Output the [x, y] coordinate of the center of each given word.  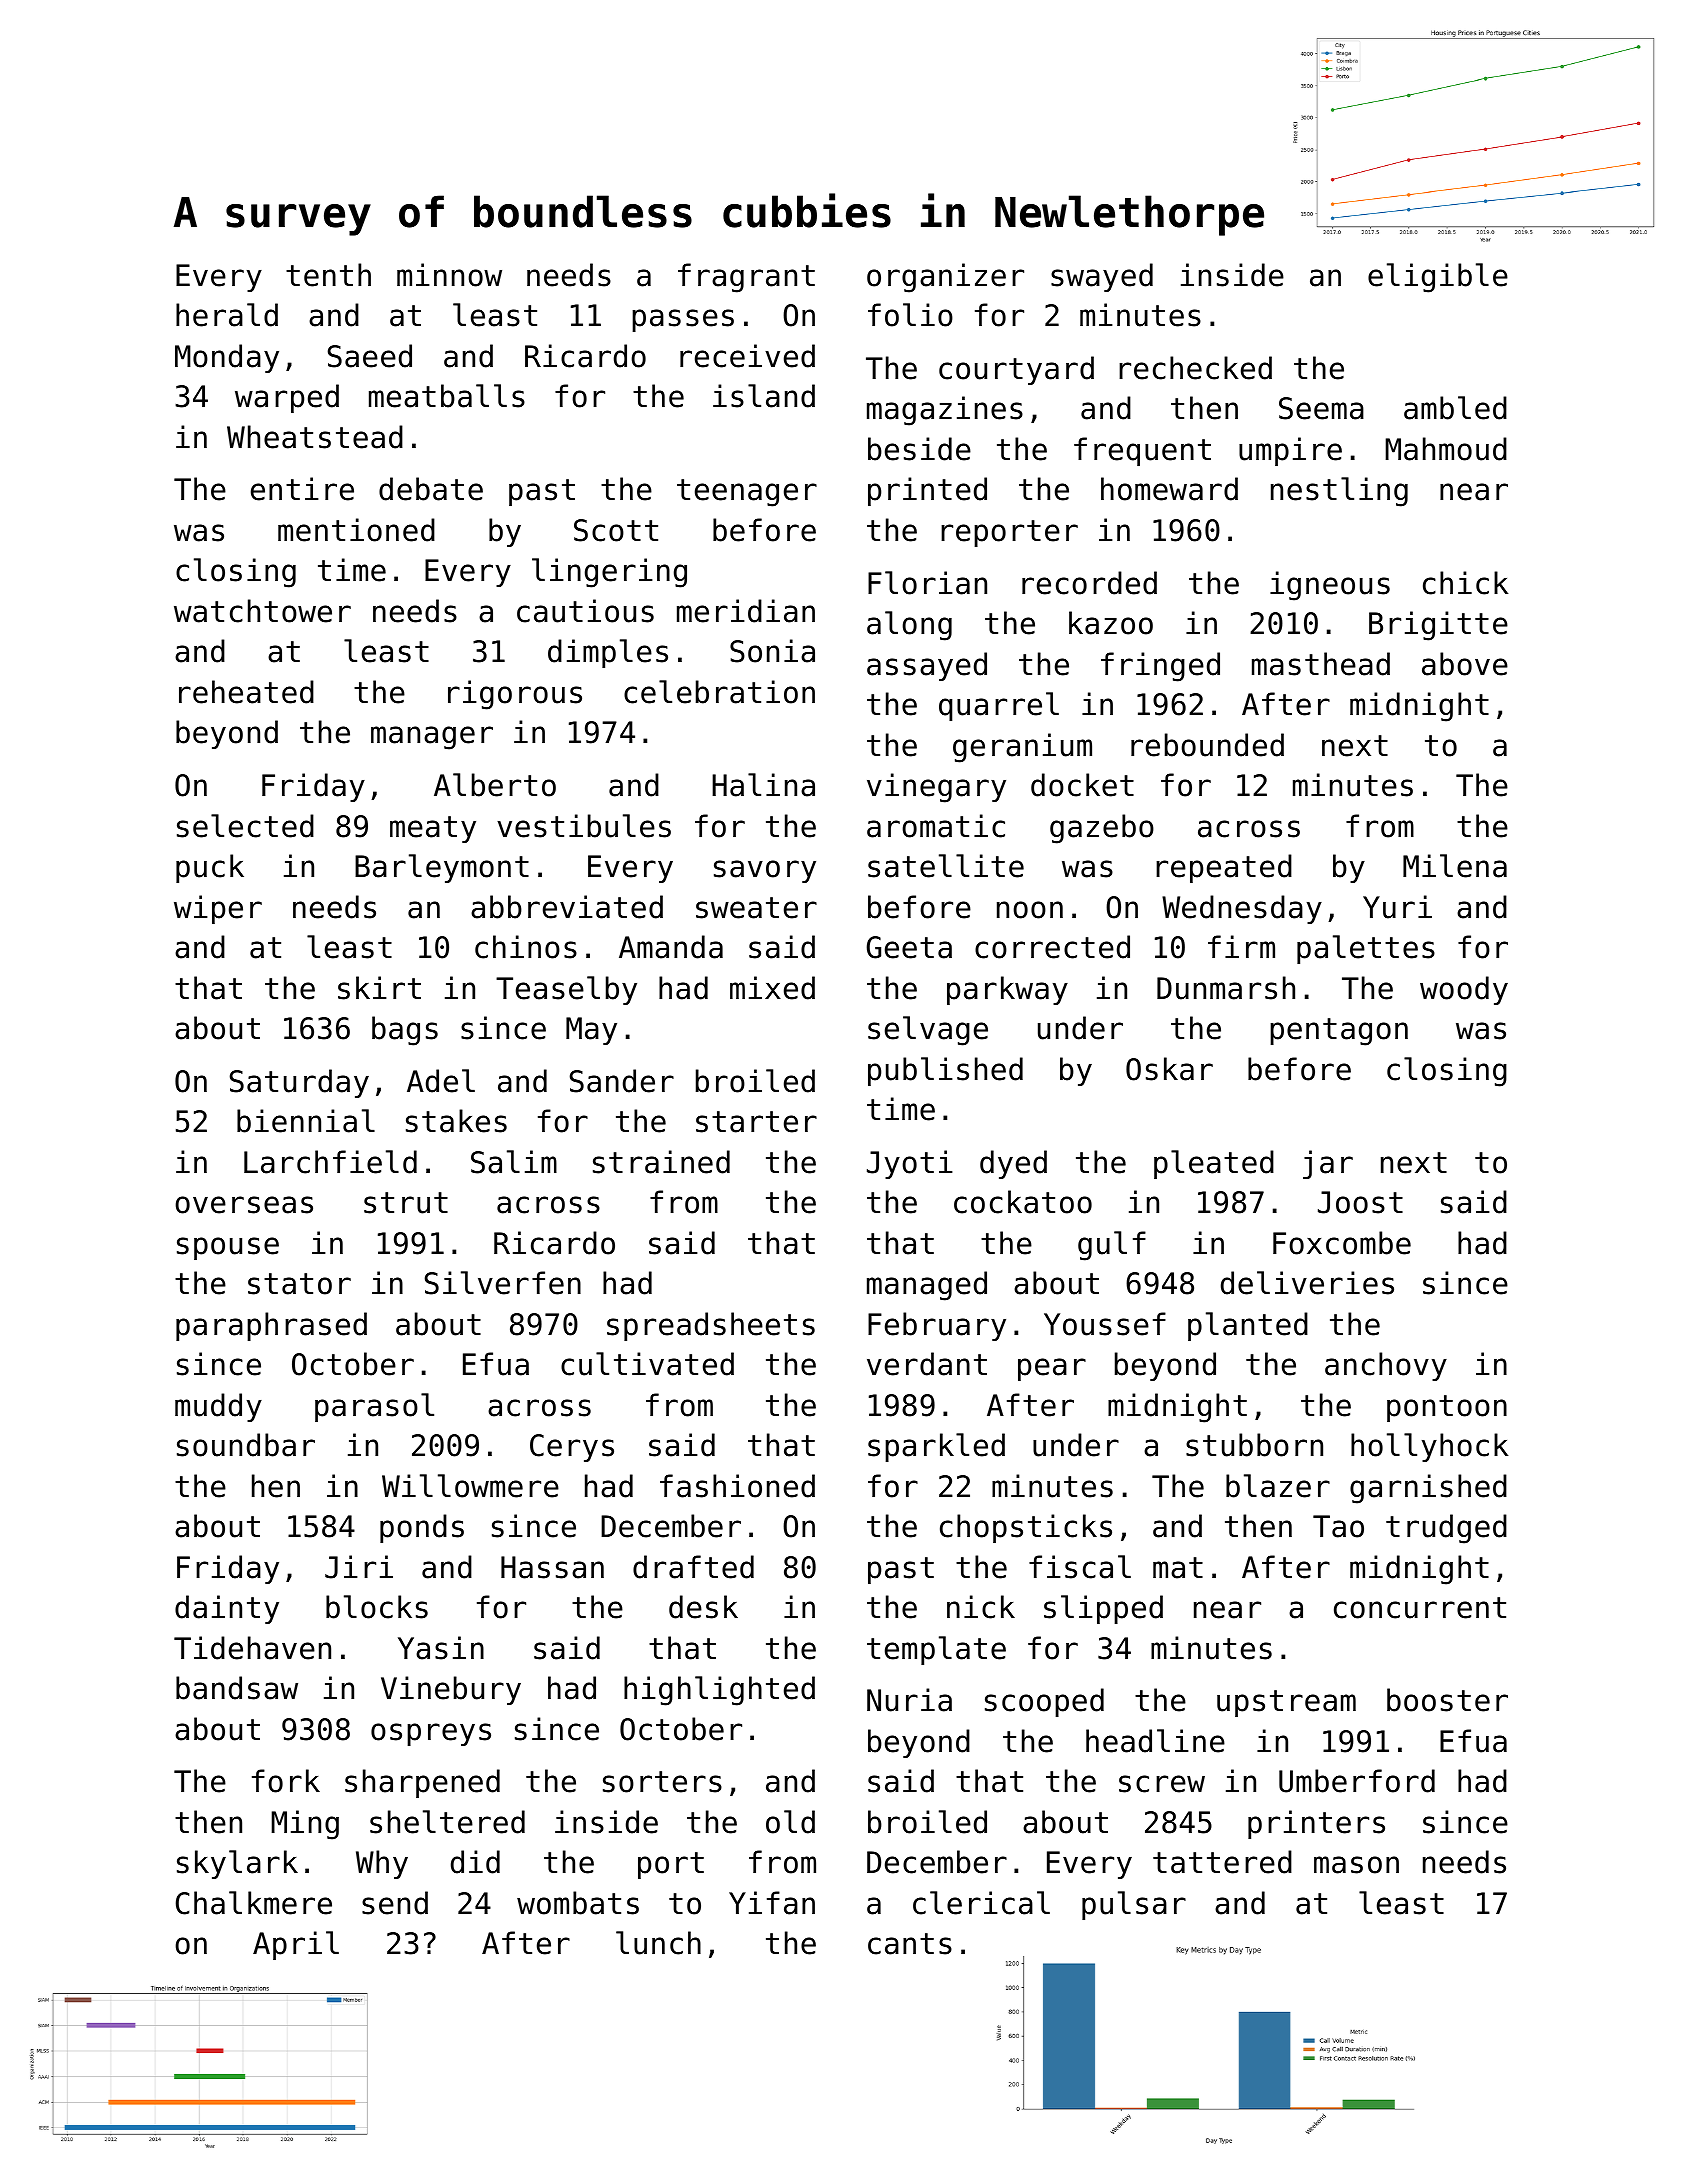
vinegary [936, 788]
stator [299, 1284]
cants [910, 1944]
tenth [328, 275]
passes [683, 320]
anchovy [1386, 1366]
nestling [1339, 492]
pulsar [1134, 1905]
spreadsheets [711, 1326]
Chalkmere [254, 1903]
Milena [1455, 866]
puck [210, 868]
